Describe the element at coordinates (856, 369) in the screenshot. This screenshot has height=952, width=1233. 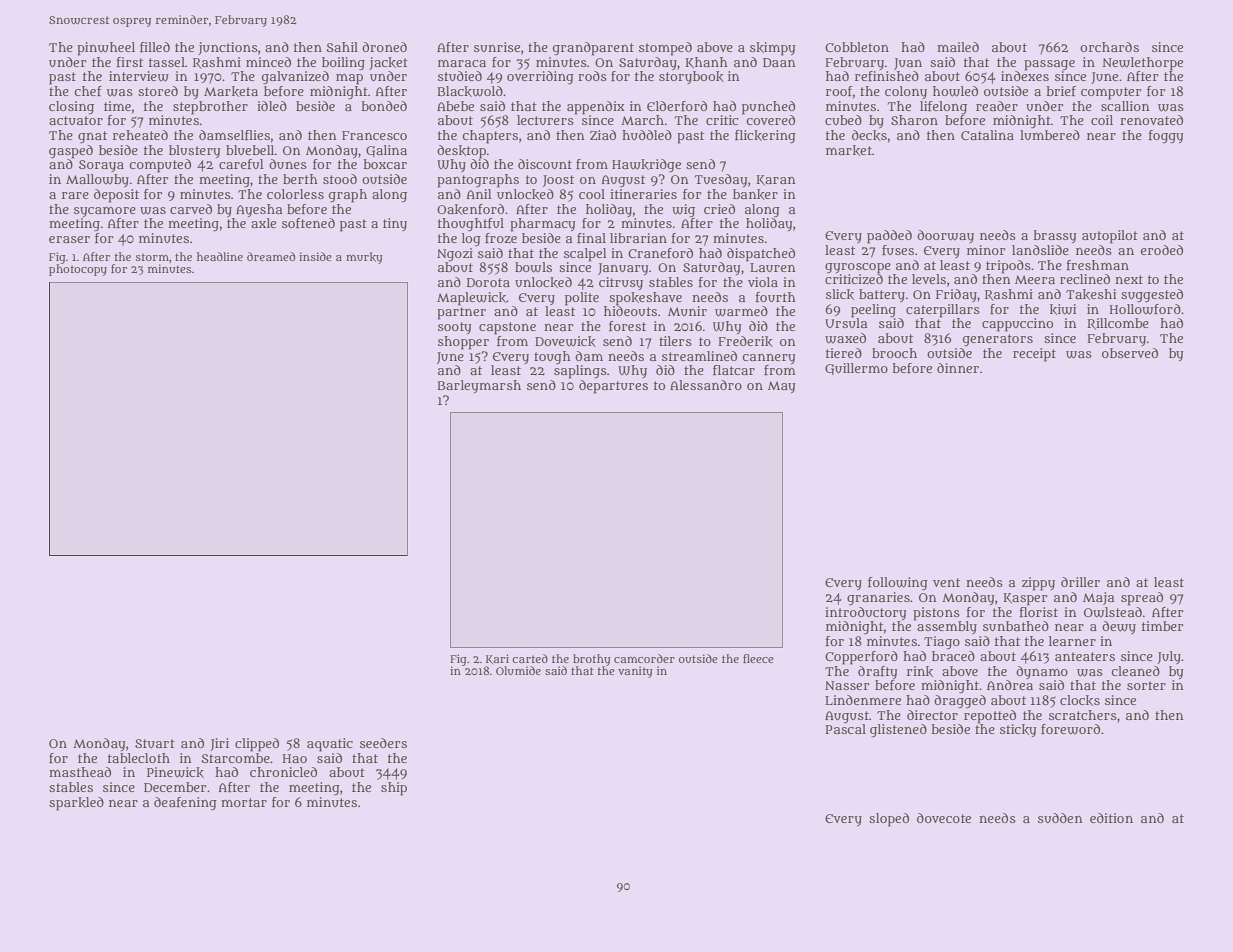
I see `Guillermo` at that location.
